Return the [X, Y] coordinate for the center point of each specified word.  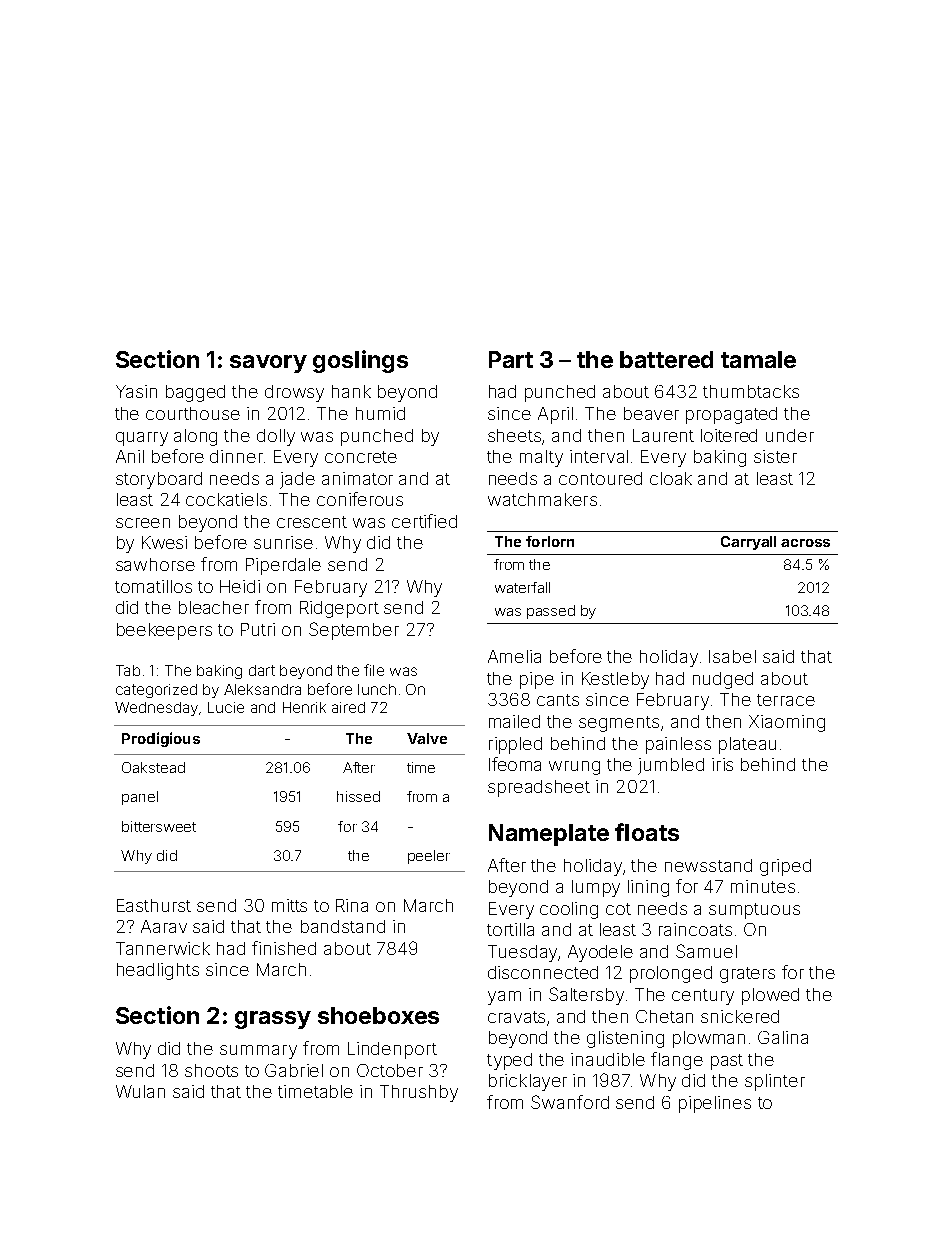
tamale [758, 359]
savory [268, 364]
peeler [429, 857]
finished [284, 948]
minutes [763, 886]
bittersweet [159, 826]
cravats [516, 1017]
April [555, 415]
